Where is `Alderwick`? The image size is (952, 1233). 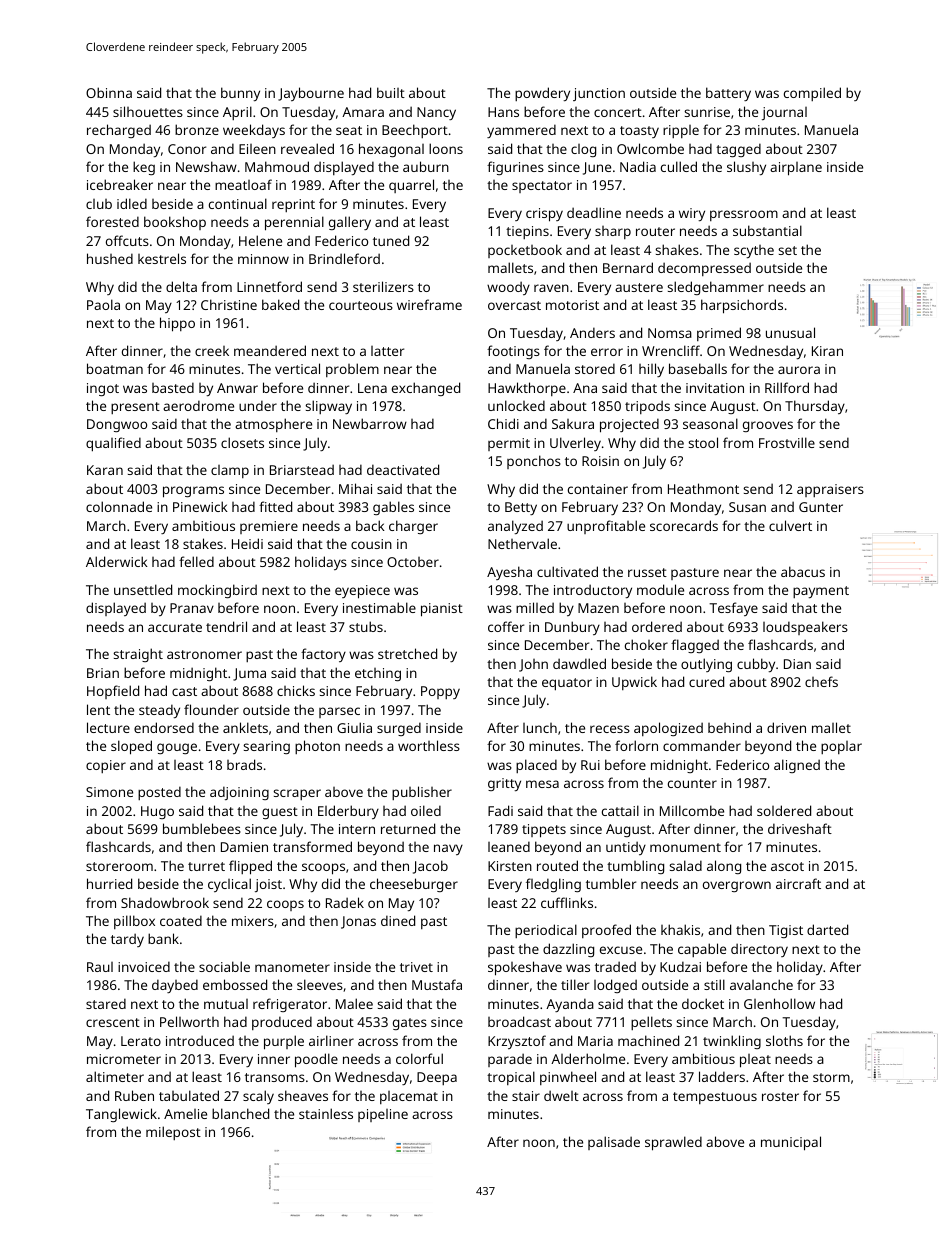
Alderwick is located at coordinates (117, 561).
